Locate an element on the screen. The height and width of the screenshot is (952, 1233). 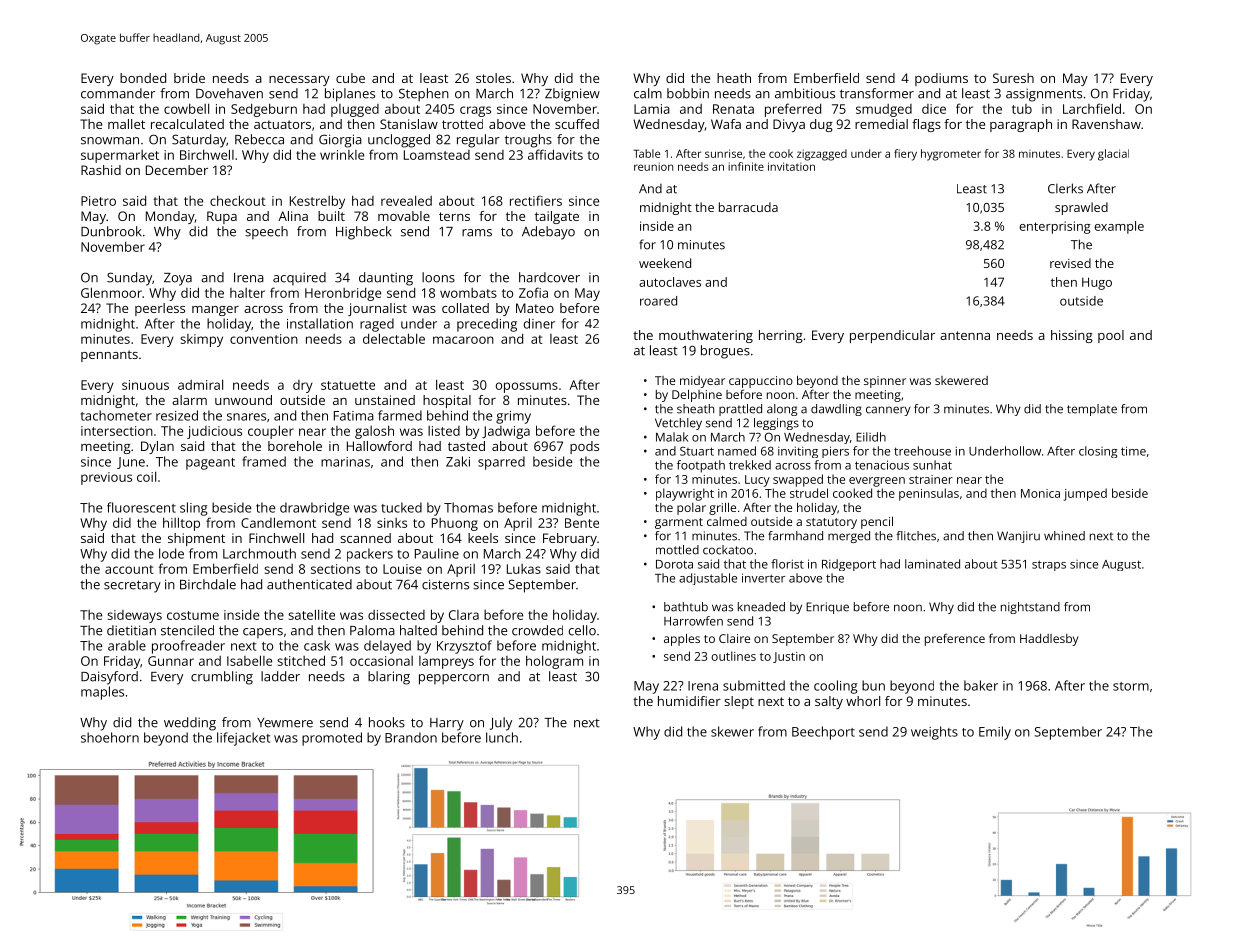
Enrique is located at coordinates (827, 608).
